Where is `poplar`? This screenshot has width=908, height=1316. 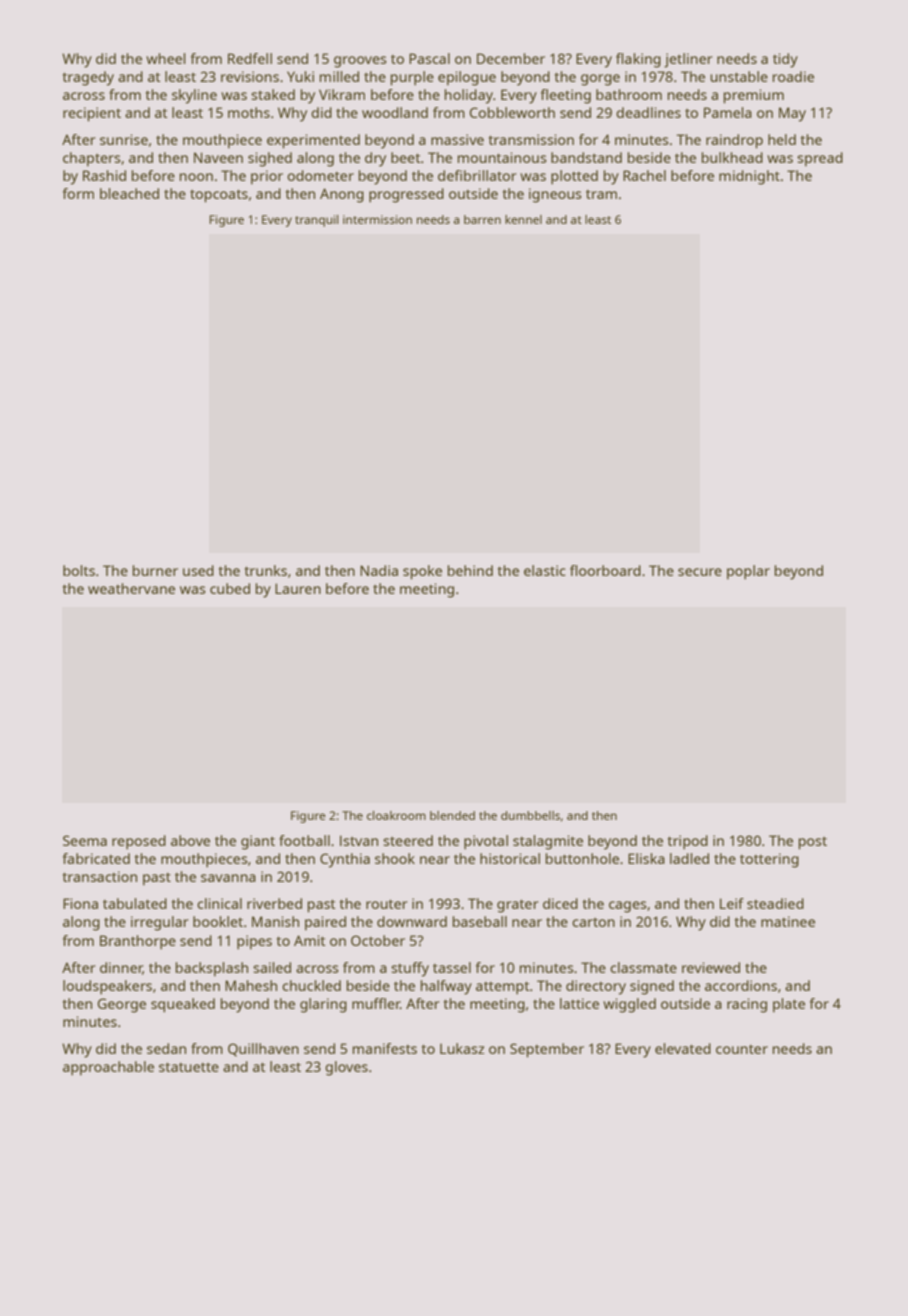
poplar is located at coordinates (748, 572).
